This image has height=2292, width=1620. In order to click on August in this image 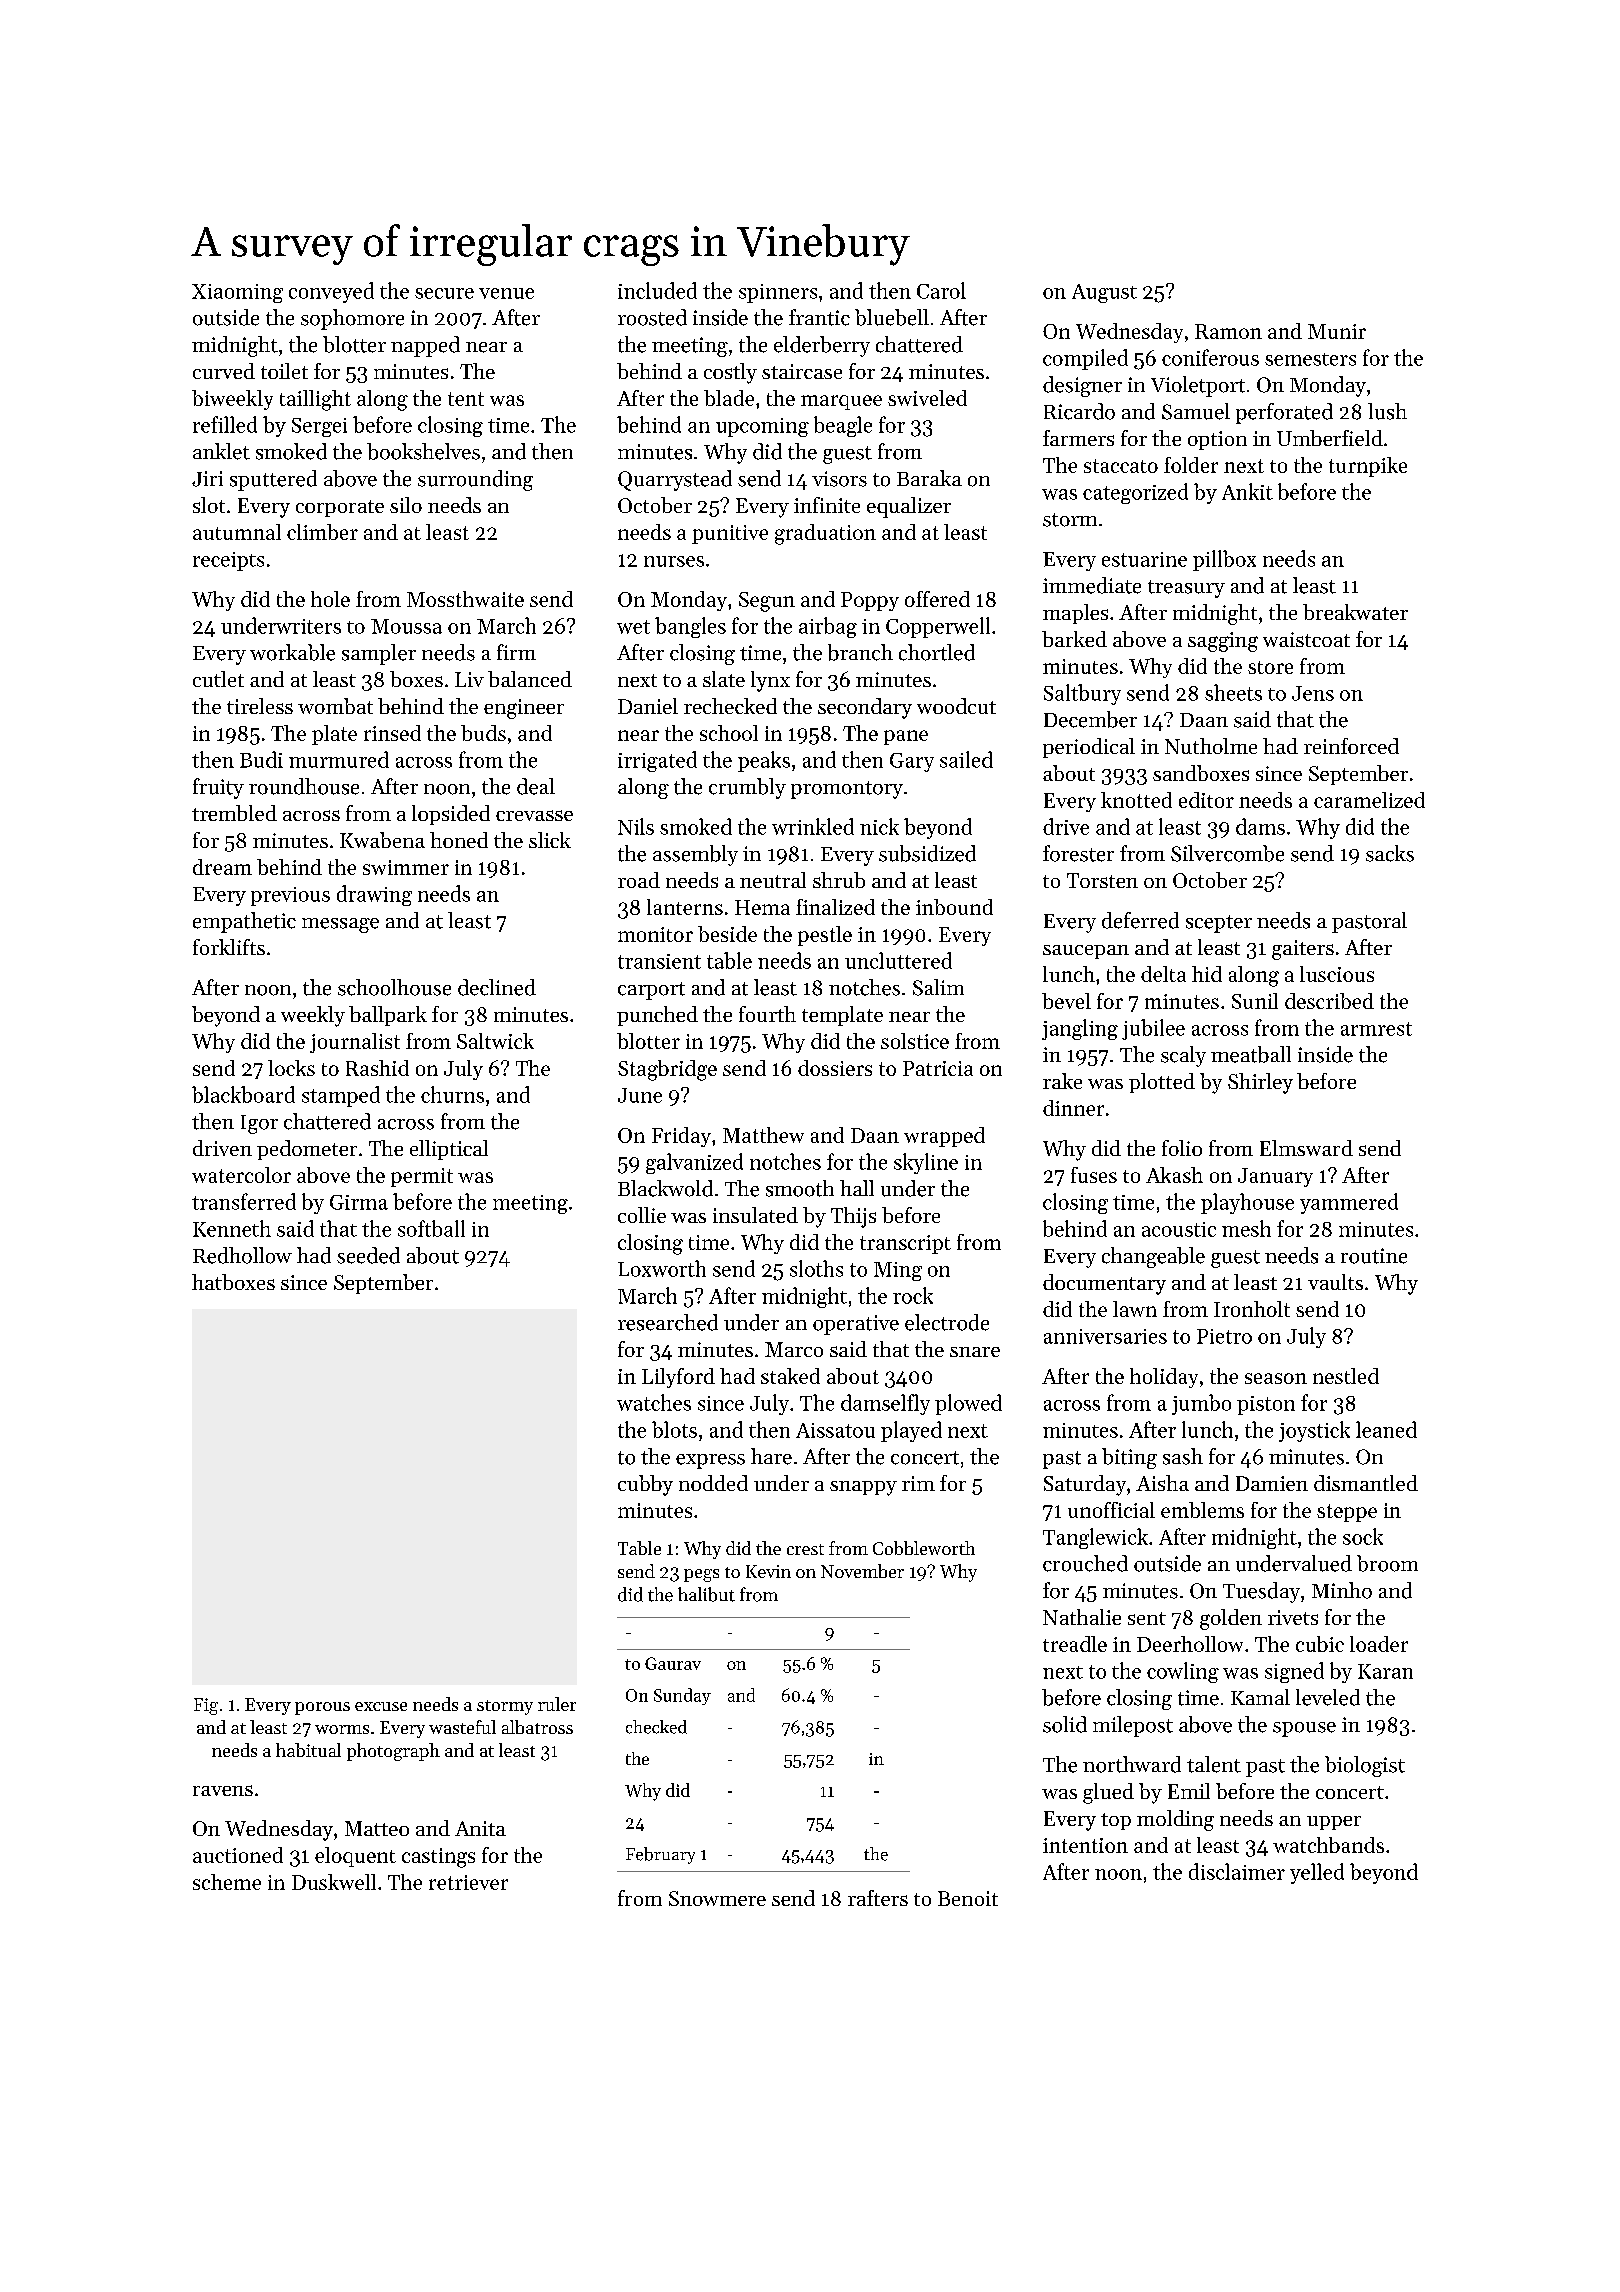, I will do `click(1104, 293)`.
